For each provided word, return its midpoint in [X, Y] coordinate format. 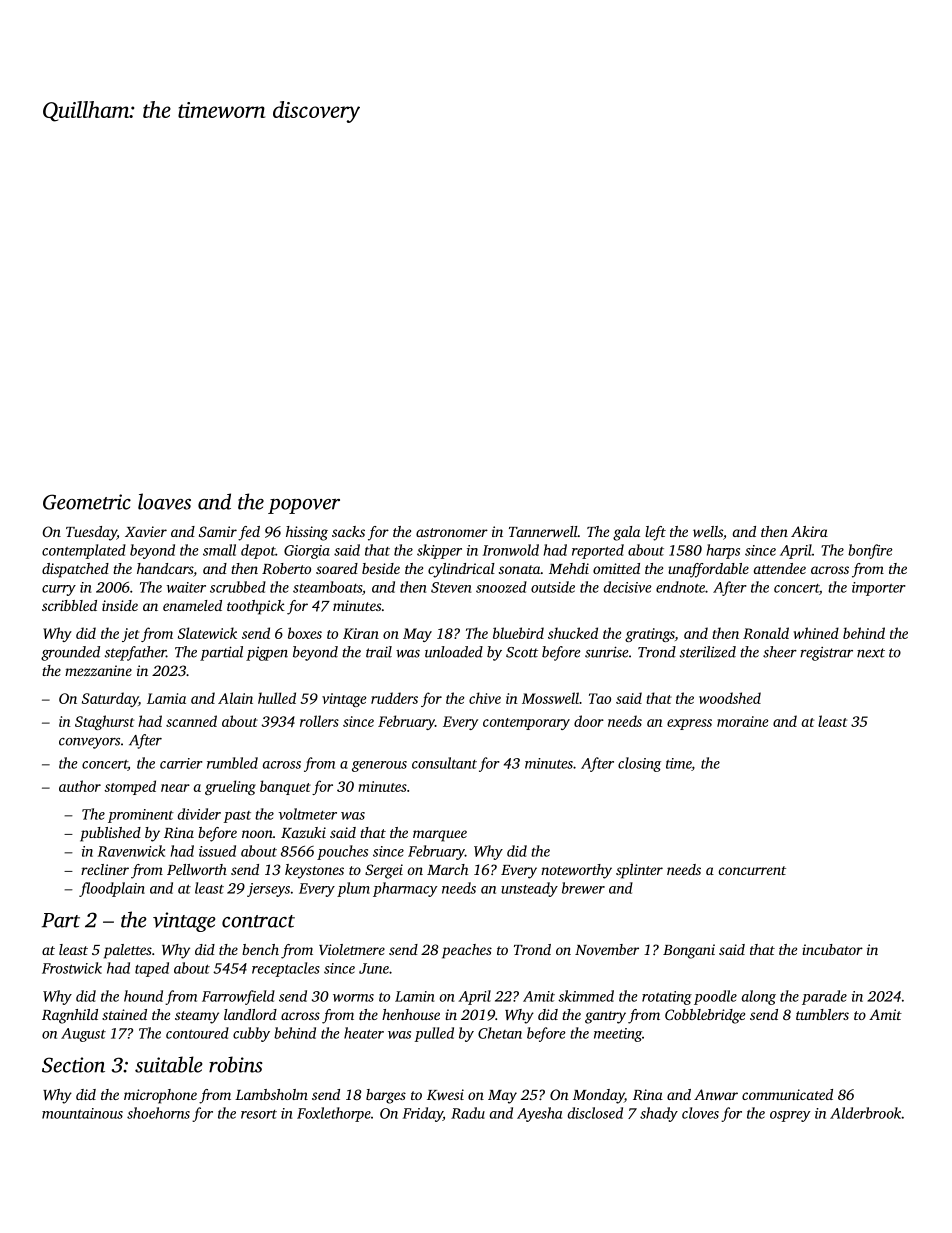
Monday [598, 1096]
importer [879, 589]
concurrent [752, 870]
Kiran [361, 633]
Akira [809, 531]
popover [304, 506]
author [80, 786]
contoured [197, 1033]
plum [353, 889]
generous [379, 766]
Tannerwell [543, 531]
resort [259, 1114]
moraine [742, 721]
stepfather [135, 653]
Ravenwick [131, 851]
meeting [618, 1035]
